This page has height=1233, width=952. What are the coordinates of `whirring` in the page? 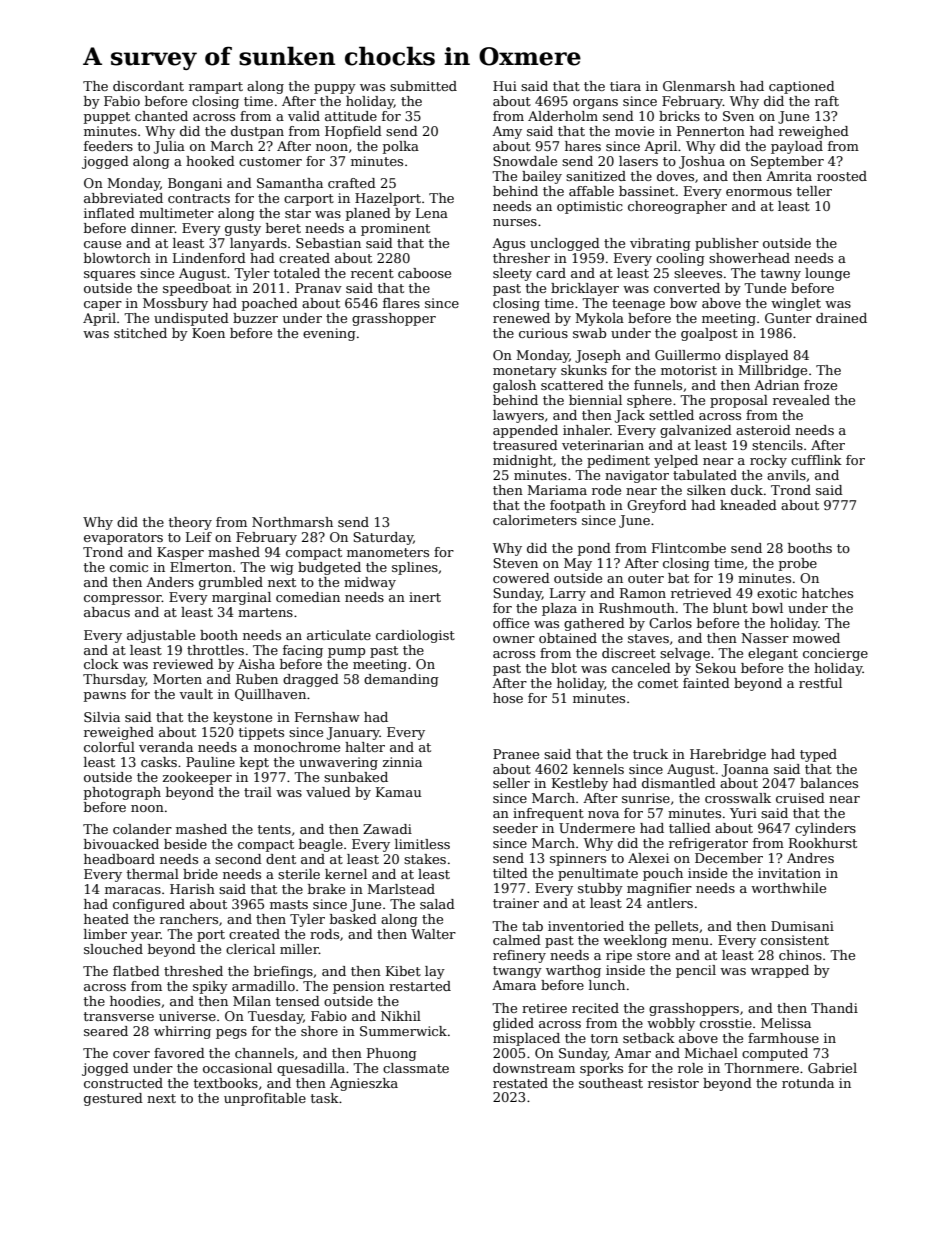 It's located at (182, 1032).
